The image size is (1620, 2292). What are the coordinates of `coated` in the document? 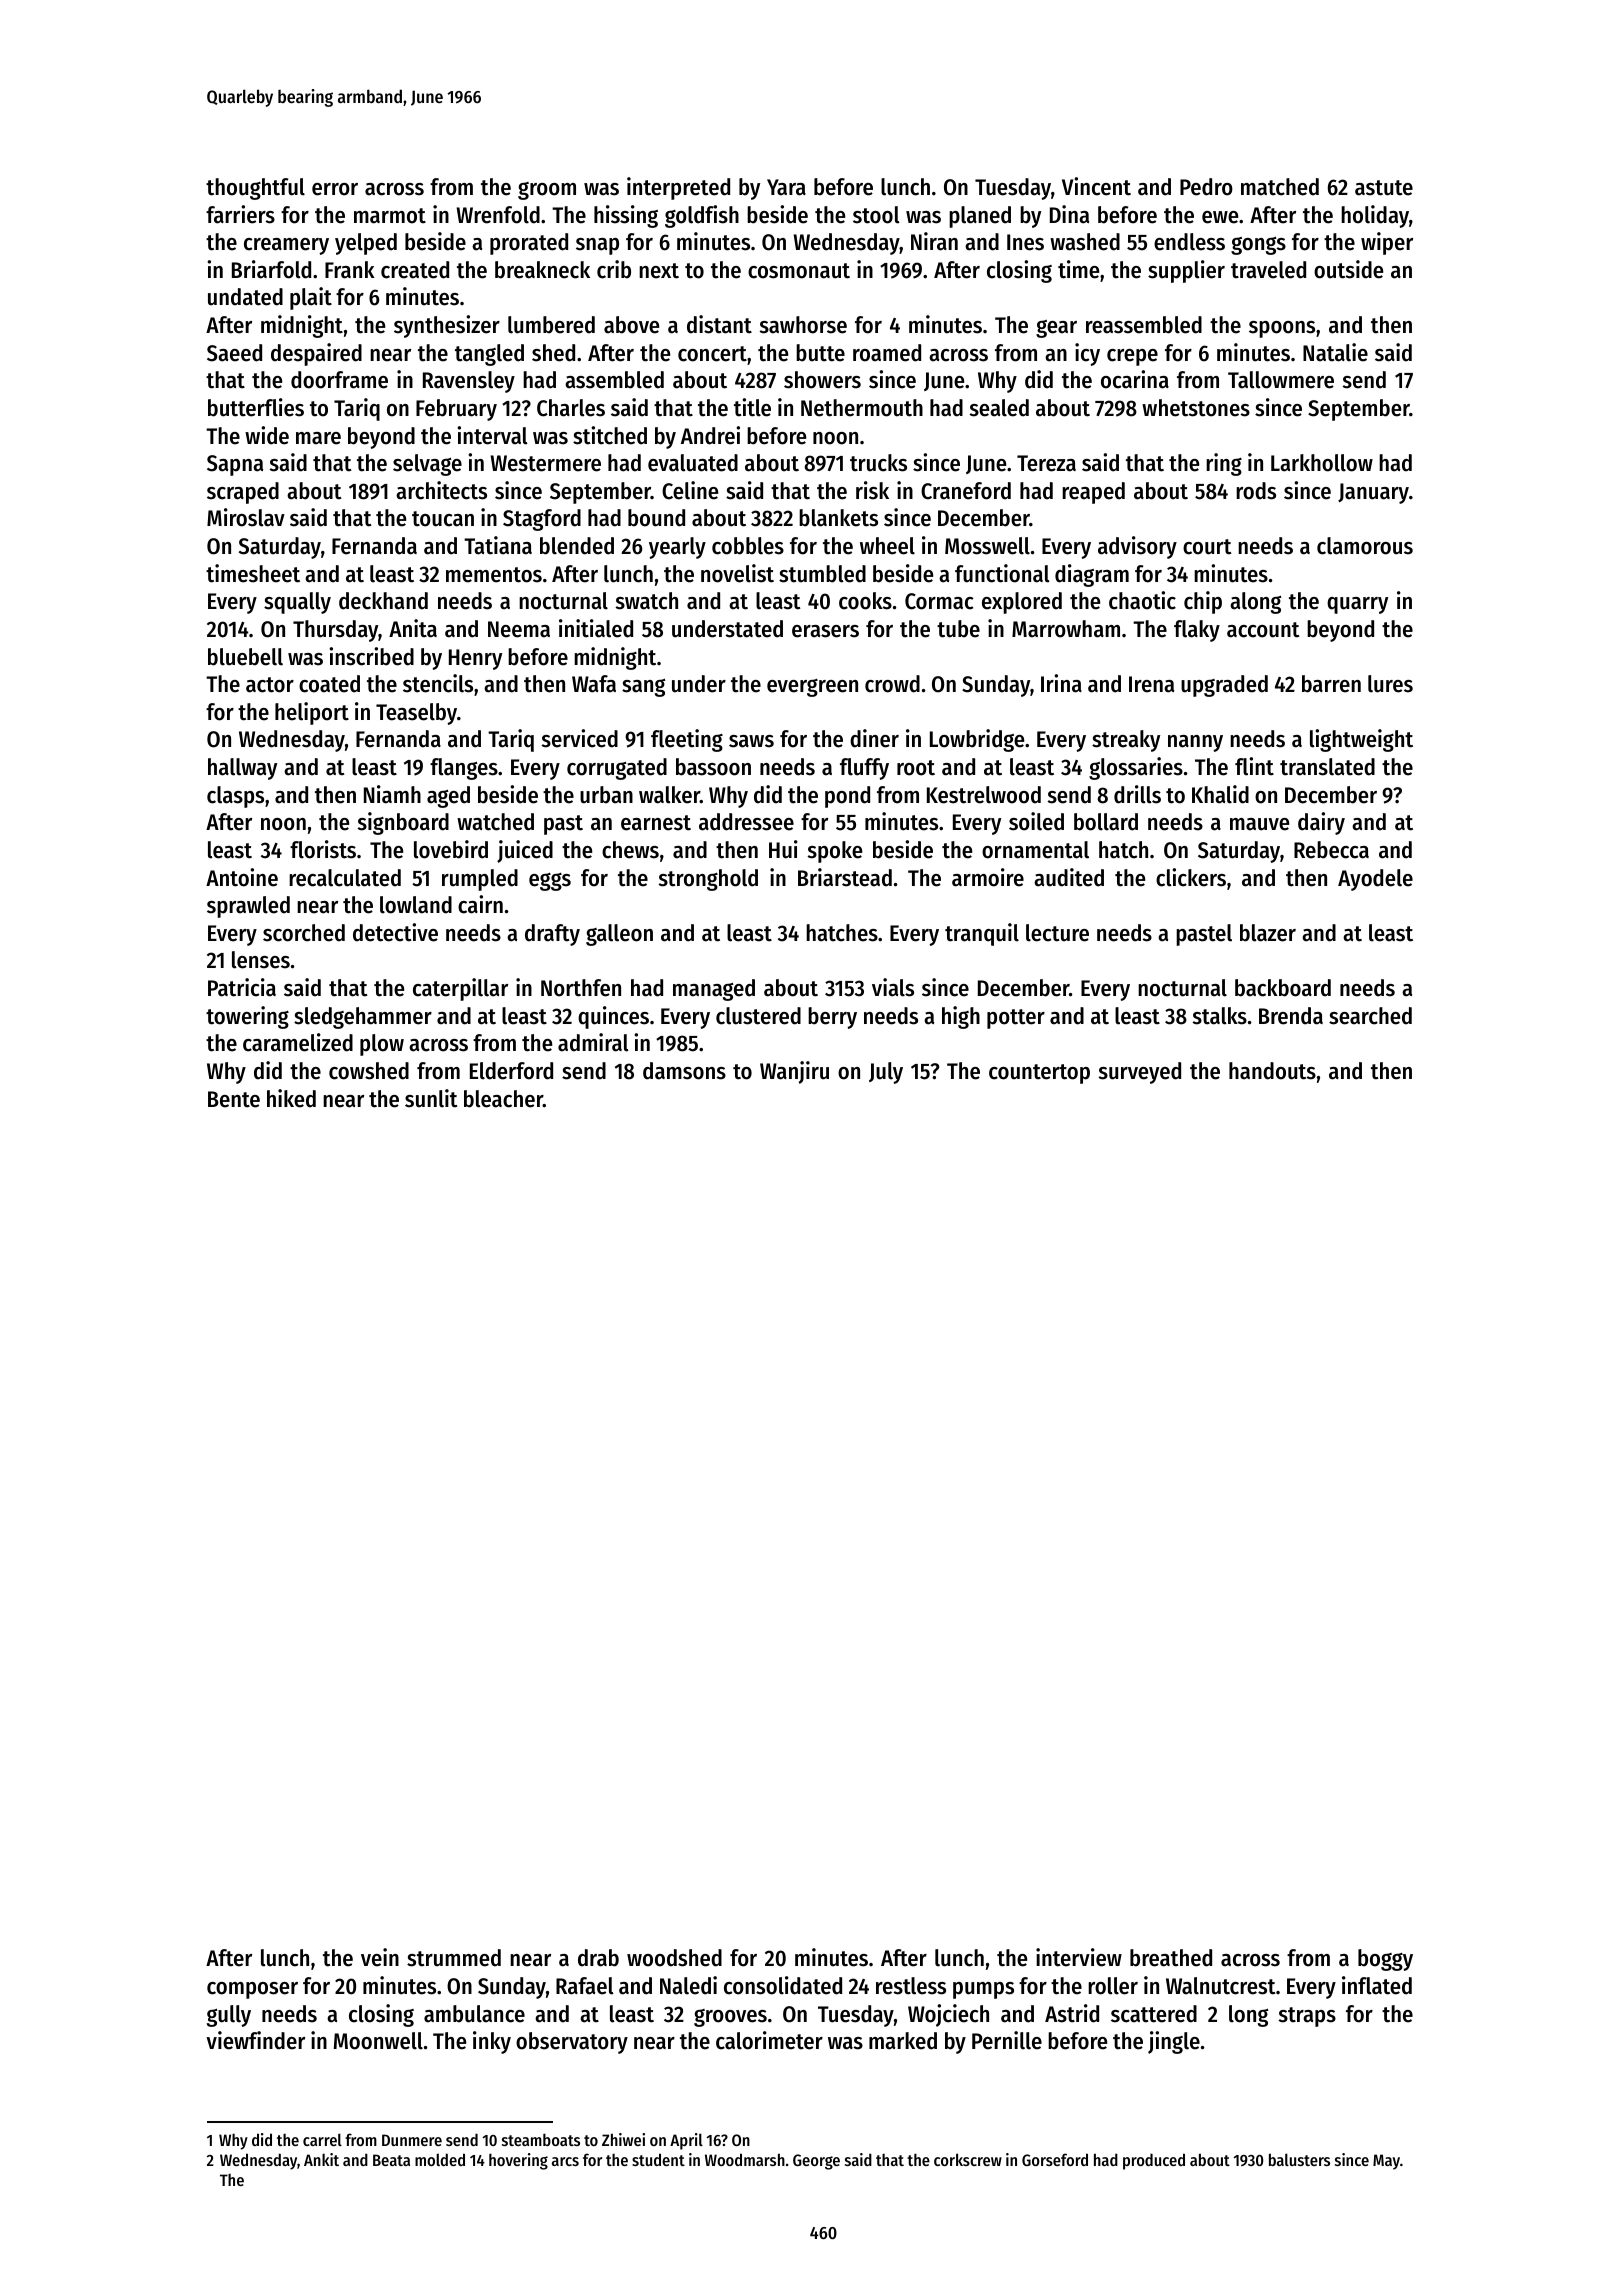 It's located at (329, 684).
